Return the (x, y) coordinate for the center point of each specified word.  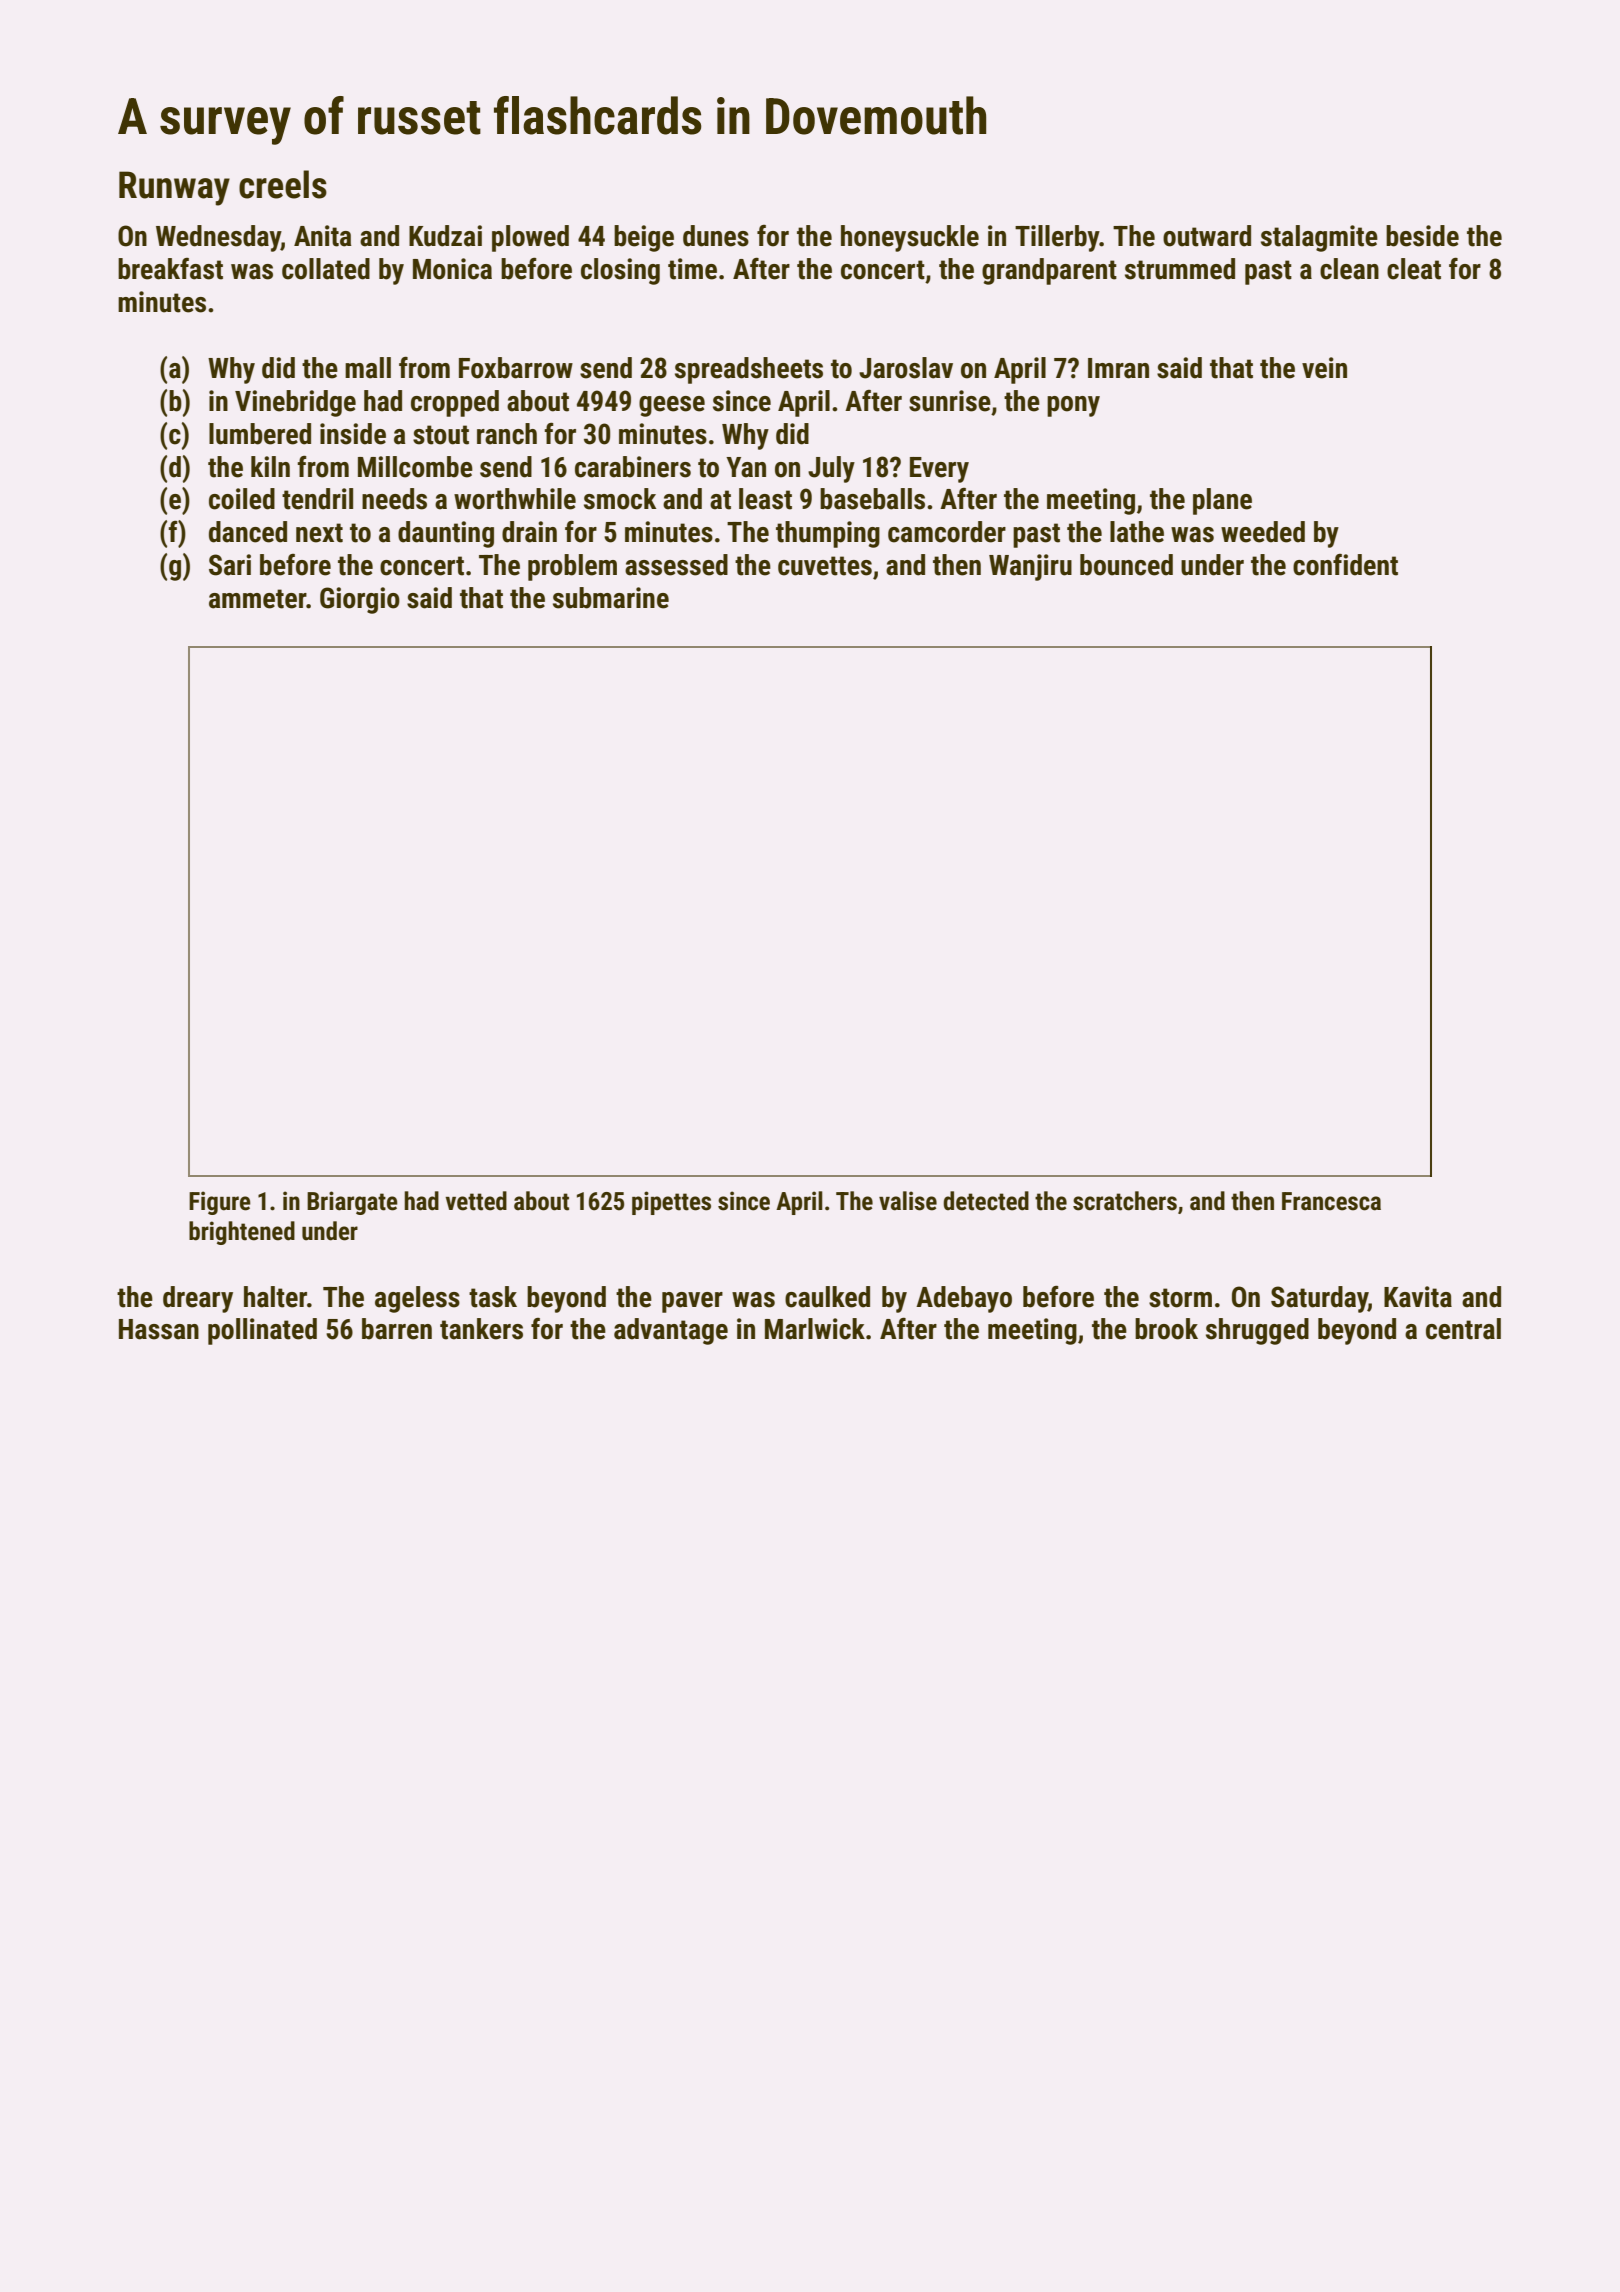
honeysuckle (910, 238)
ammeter (257, 599)
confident (1345, 565)
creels (283, 184)
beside (1422, 236)
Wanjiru (1030, 567)
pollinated (262, 1331)
